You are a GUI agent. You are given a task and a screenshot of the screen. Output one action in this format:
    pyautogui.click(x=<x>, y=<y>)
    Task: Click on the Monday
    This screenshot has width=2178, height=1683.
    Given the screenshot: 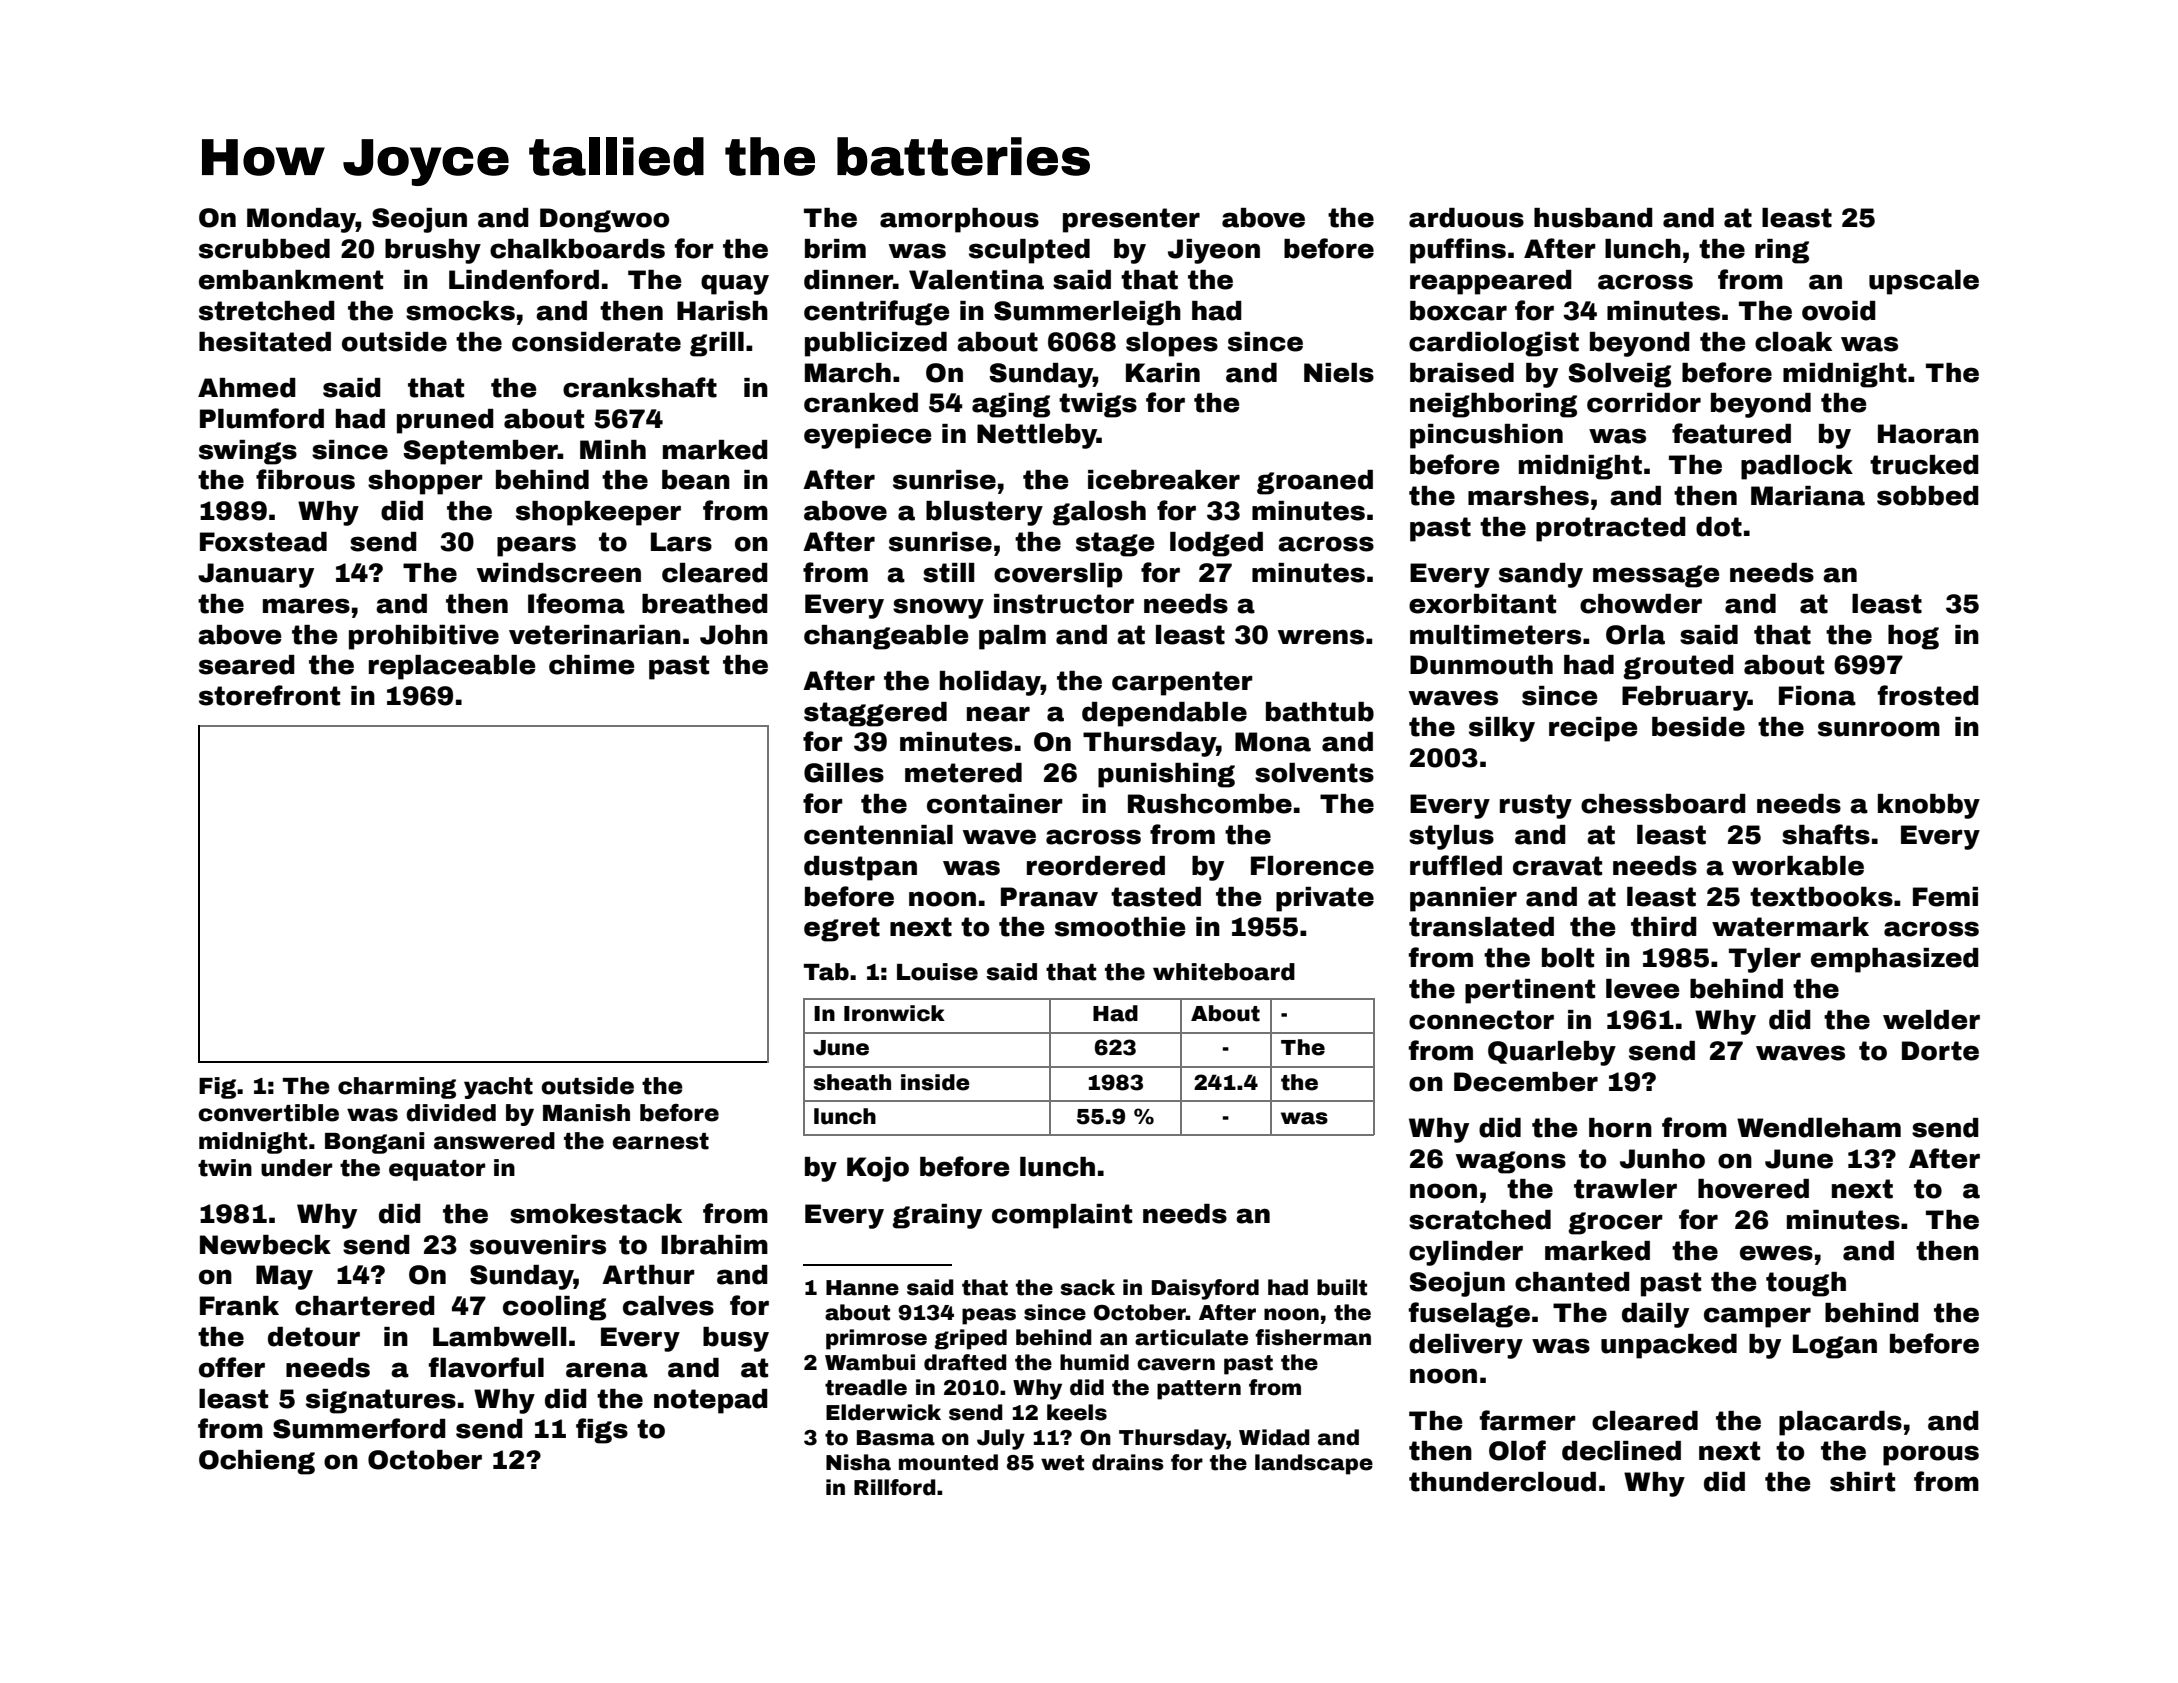 What is the action you would take?
    pyautogui.click(x=301, y=220)
